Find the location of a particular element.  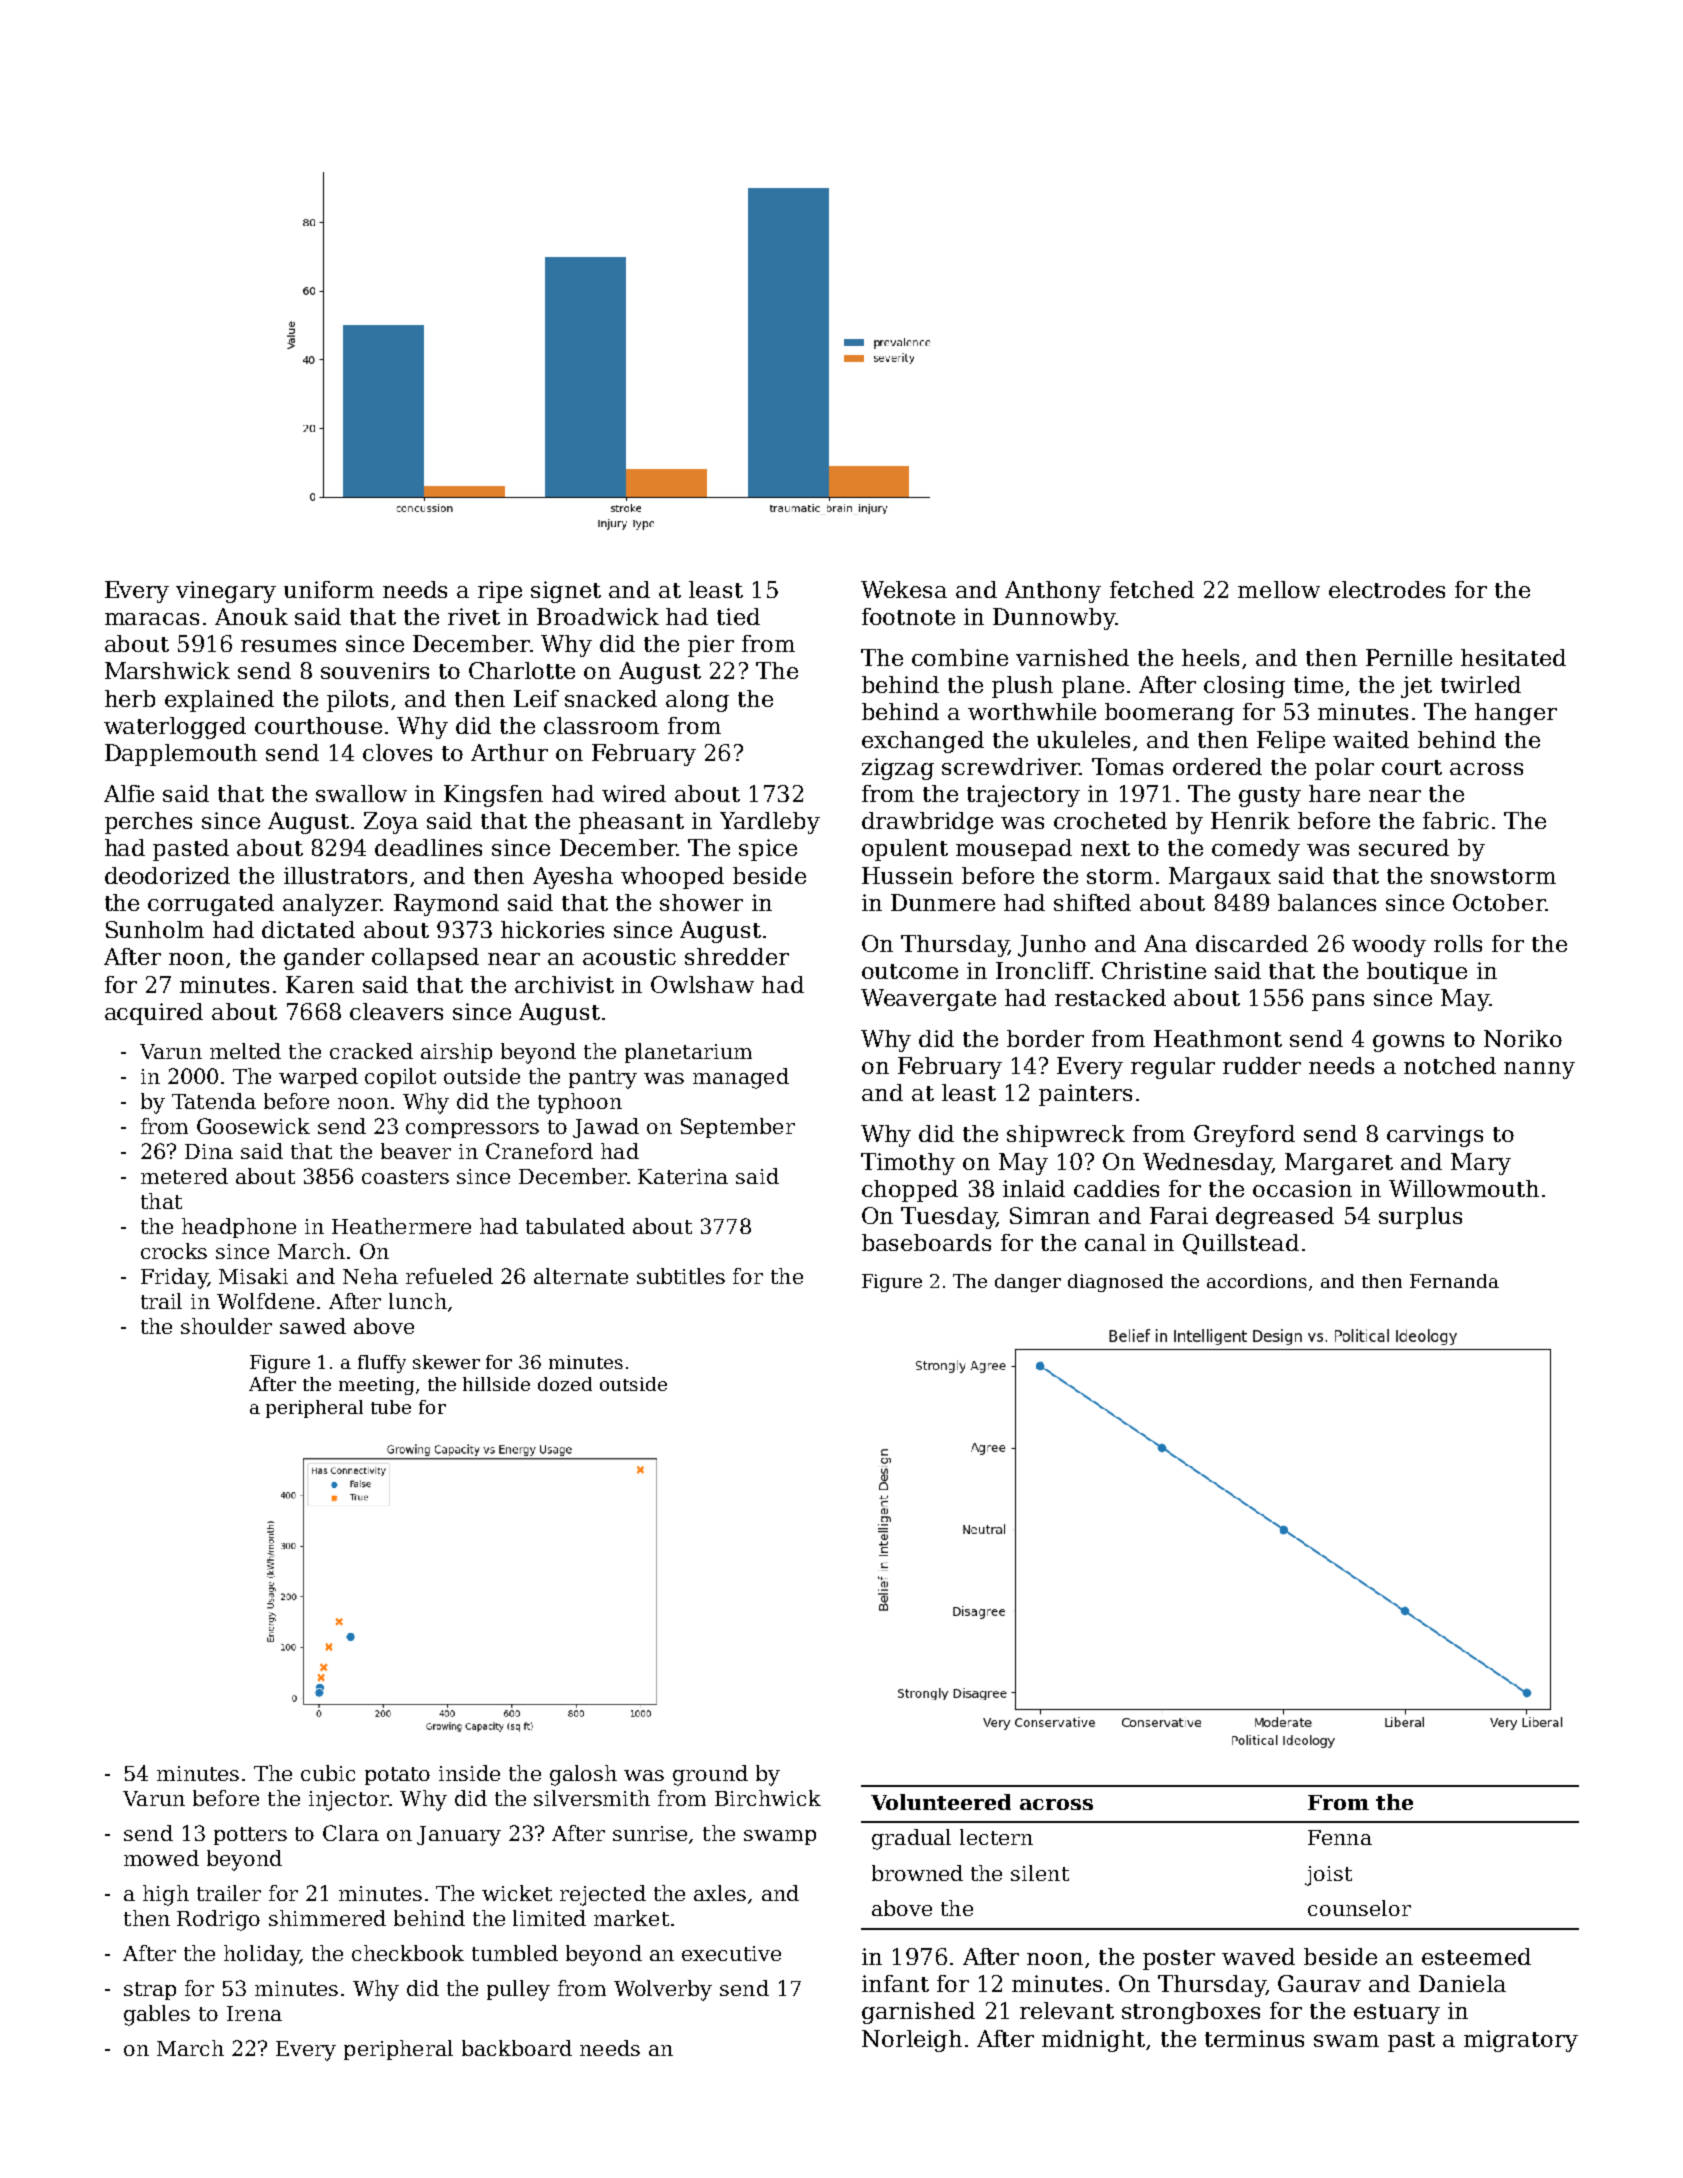

Fernanda is located at coordinates (1454, 1281).
